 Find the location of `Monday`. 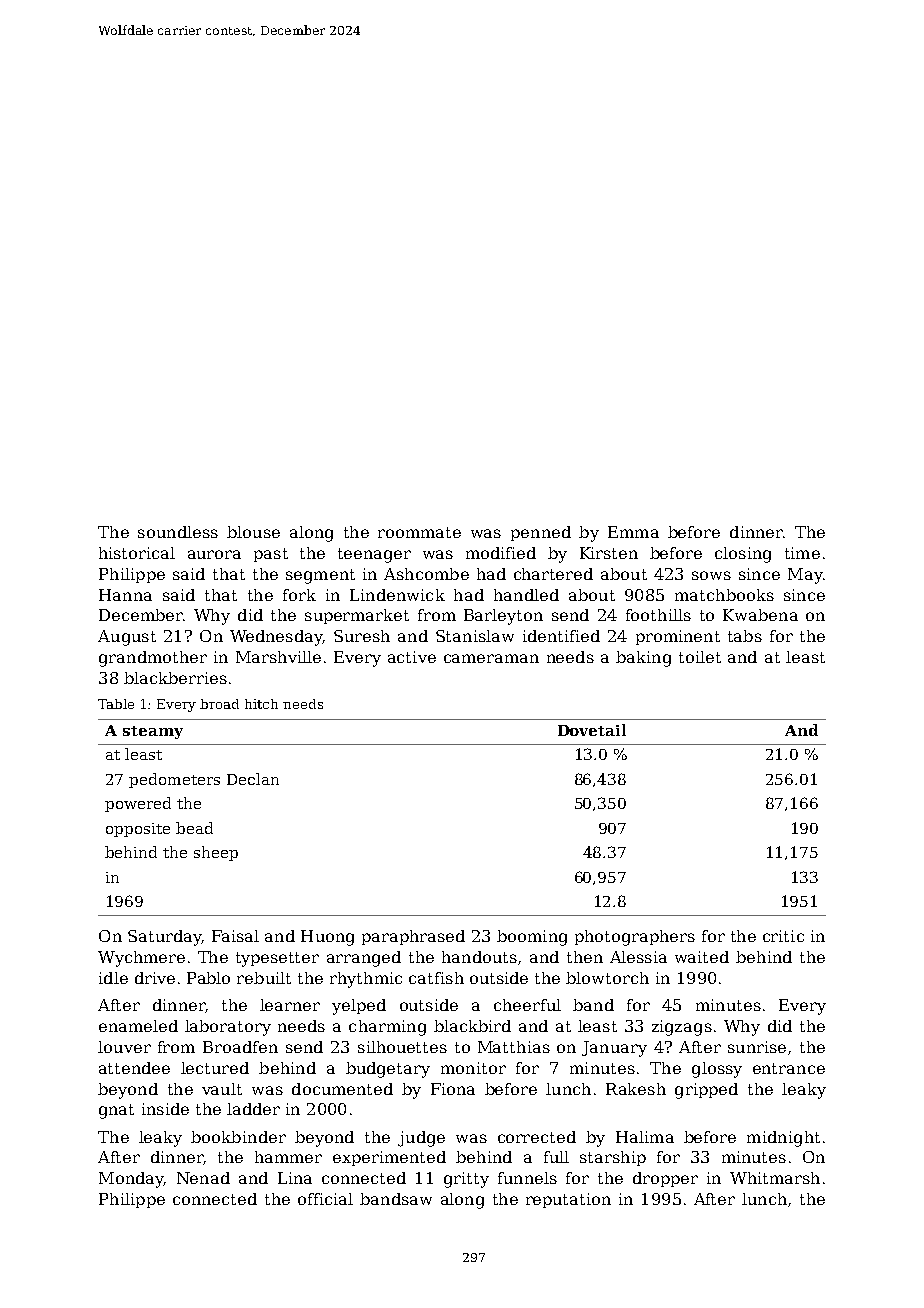

Monday is located at coordinates (131, 1180).
